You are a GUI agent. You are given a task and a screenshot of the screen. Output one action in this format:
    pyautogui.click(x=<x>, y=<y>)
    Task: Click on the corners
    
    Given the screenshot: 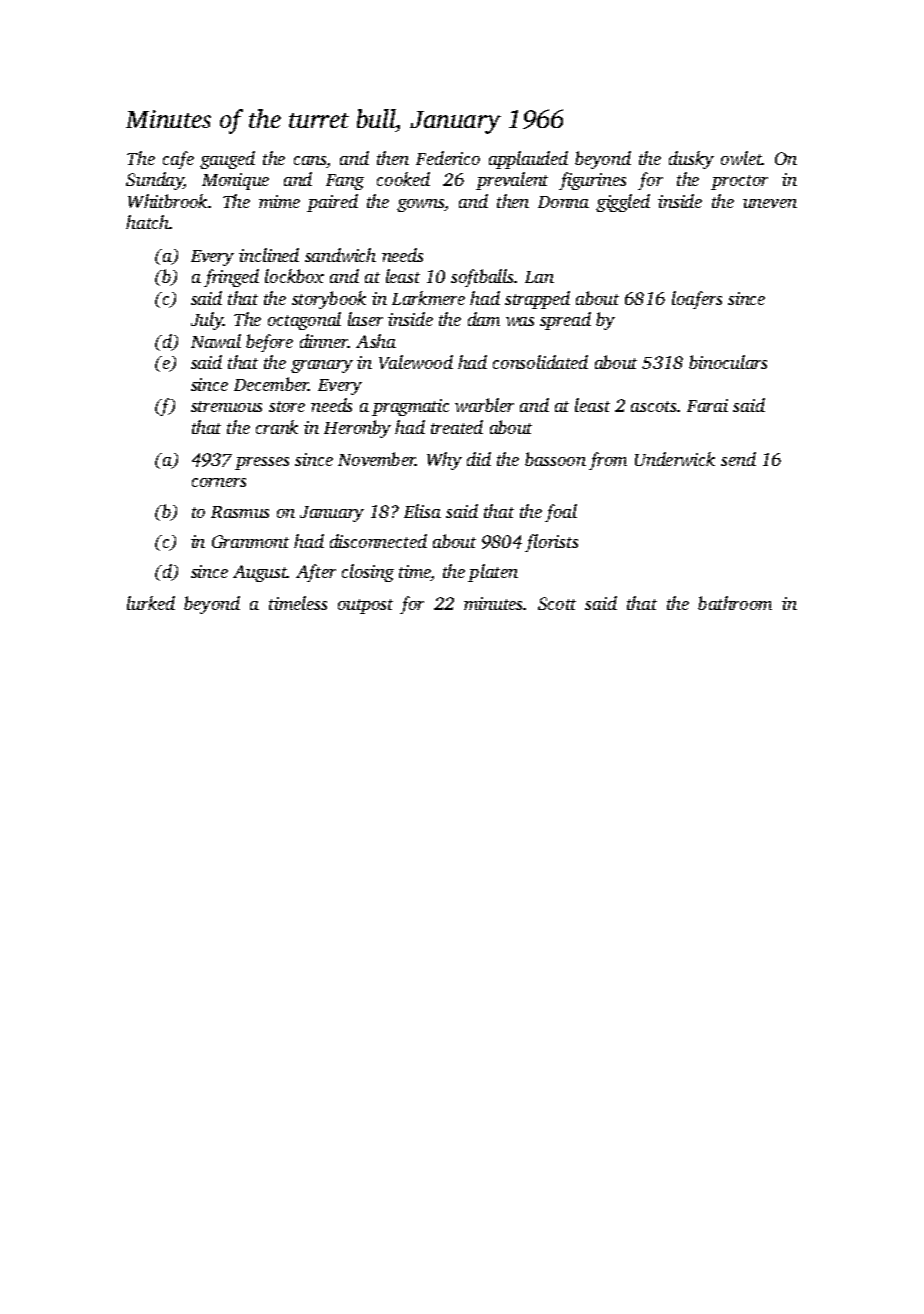 What is the action you would take?
    pyautogui.click(x=219, y=482)
